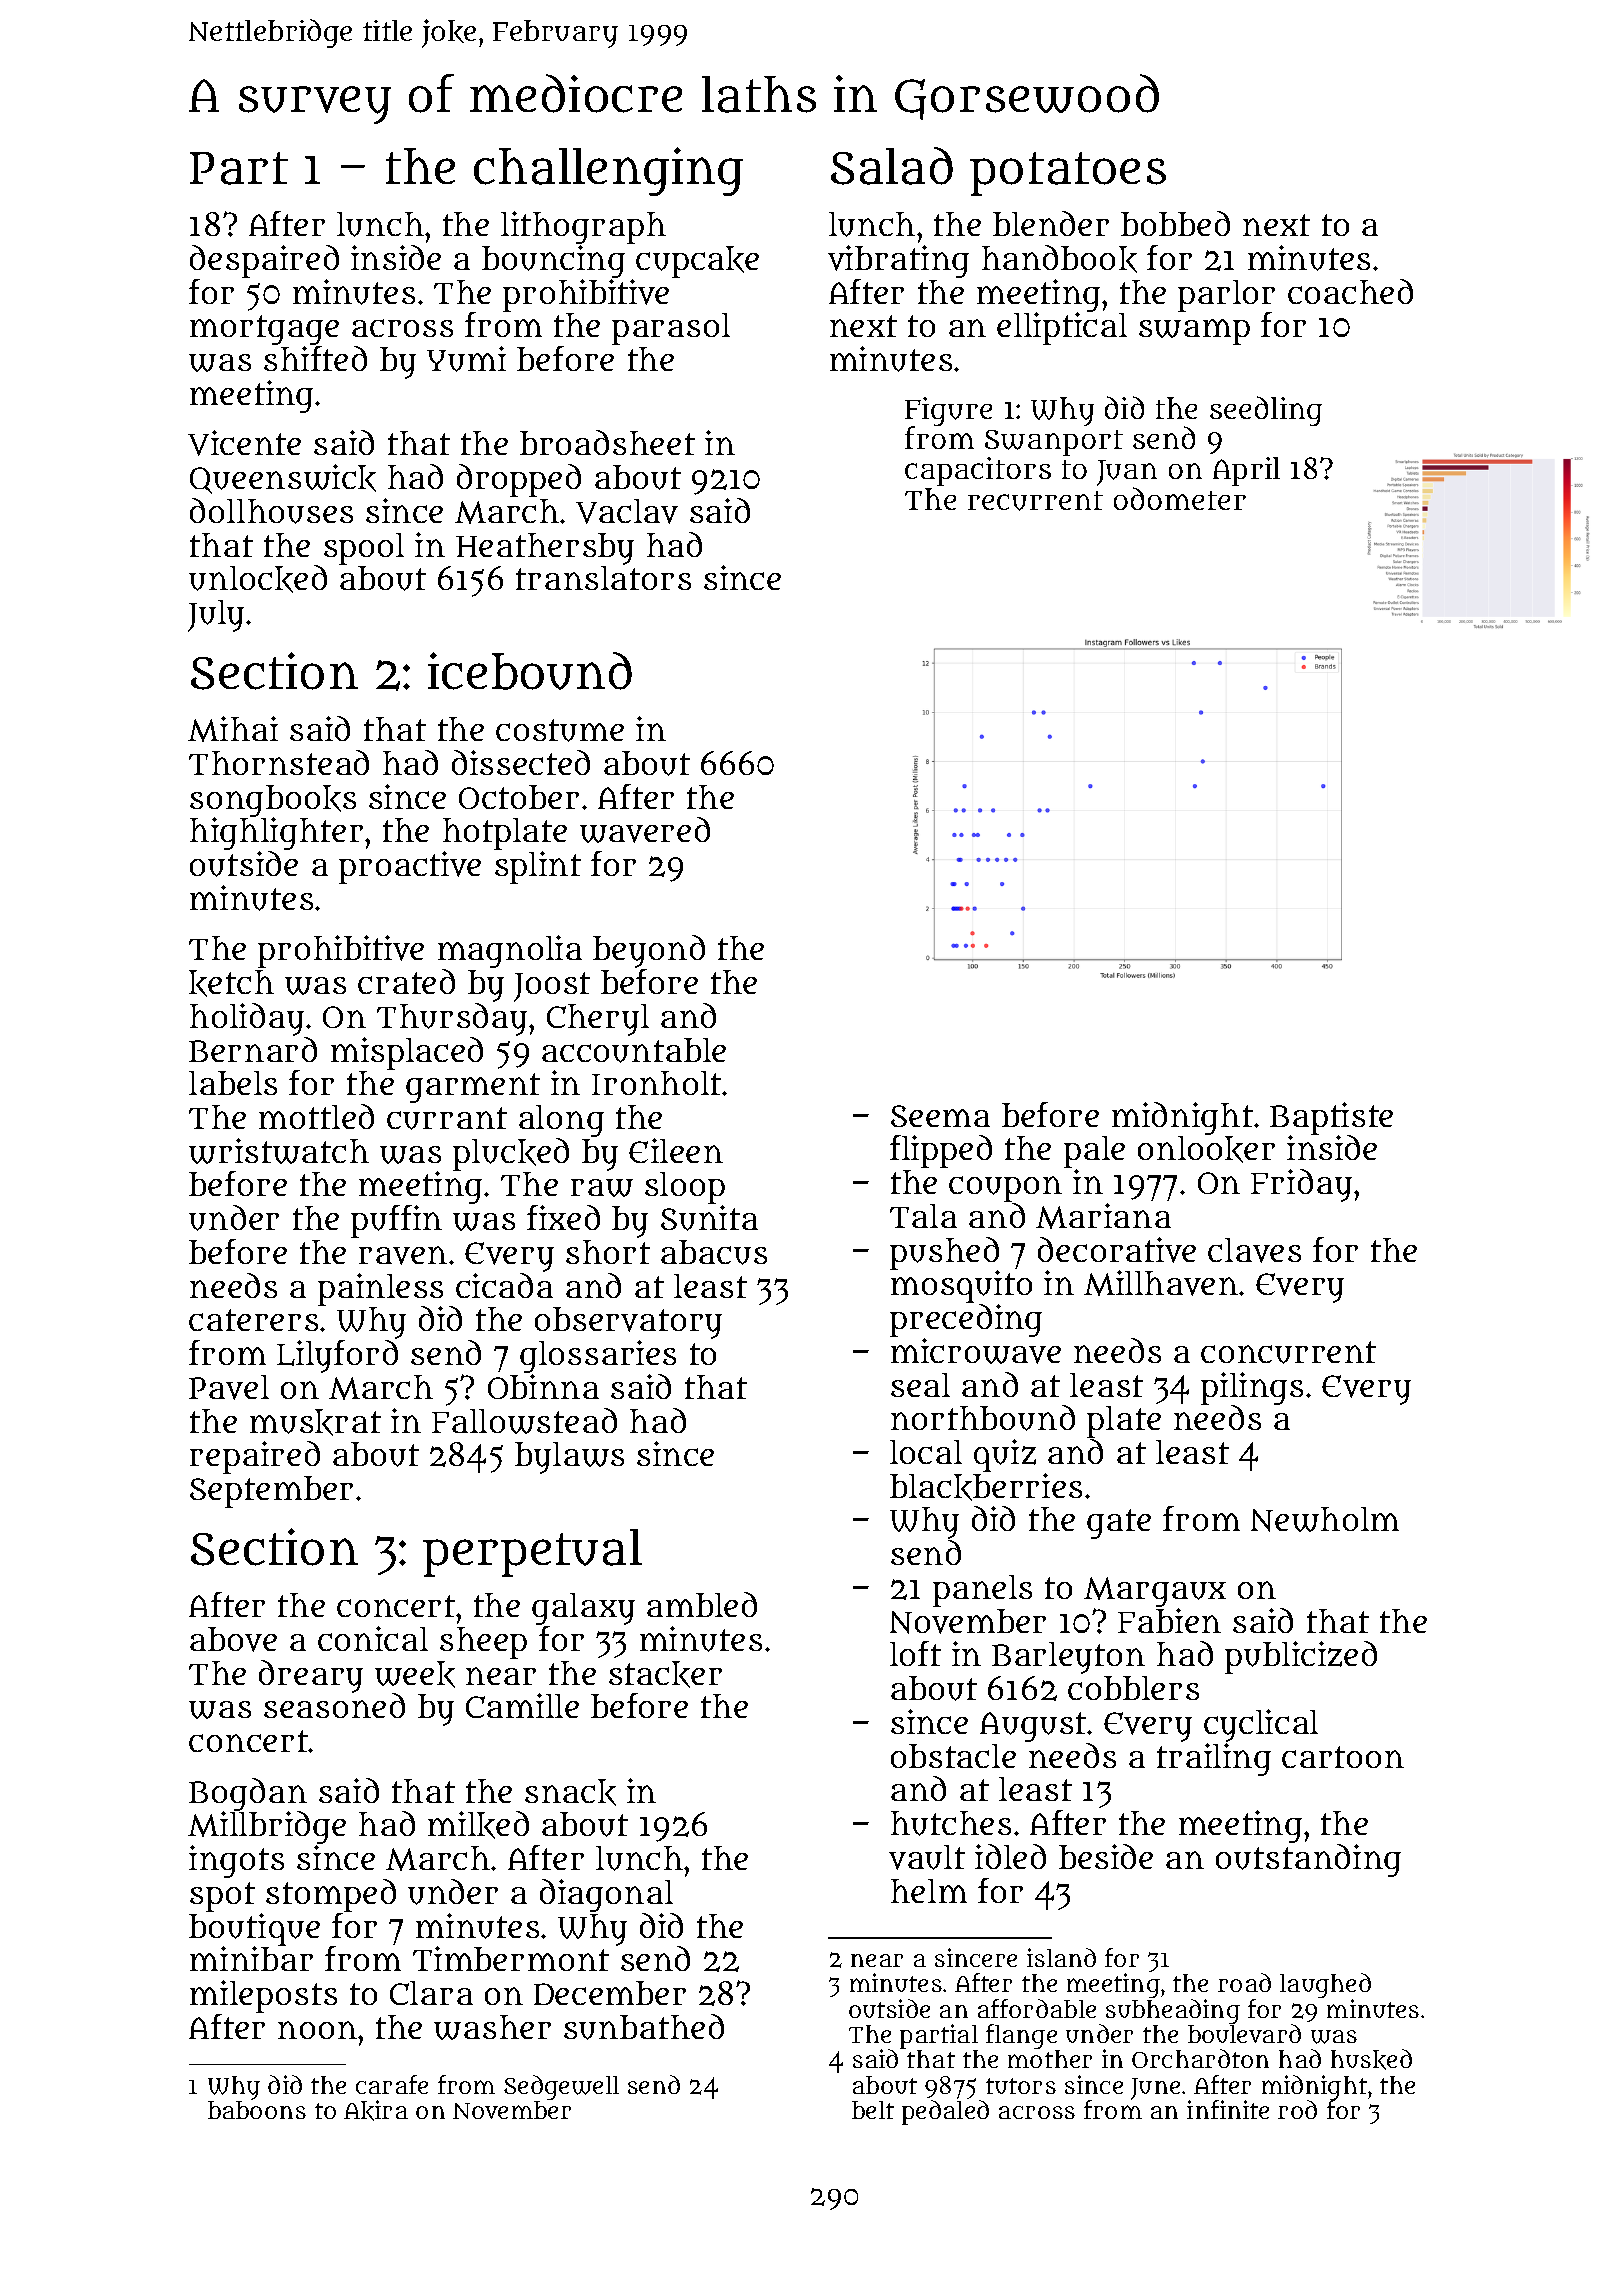 The width and height of the document is (1620, 2292). Describe the element at coordinates (315, 358) in the document. I see `shifted` at that location.
